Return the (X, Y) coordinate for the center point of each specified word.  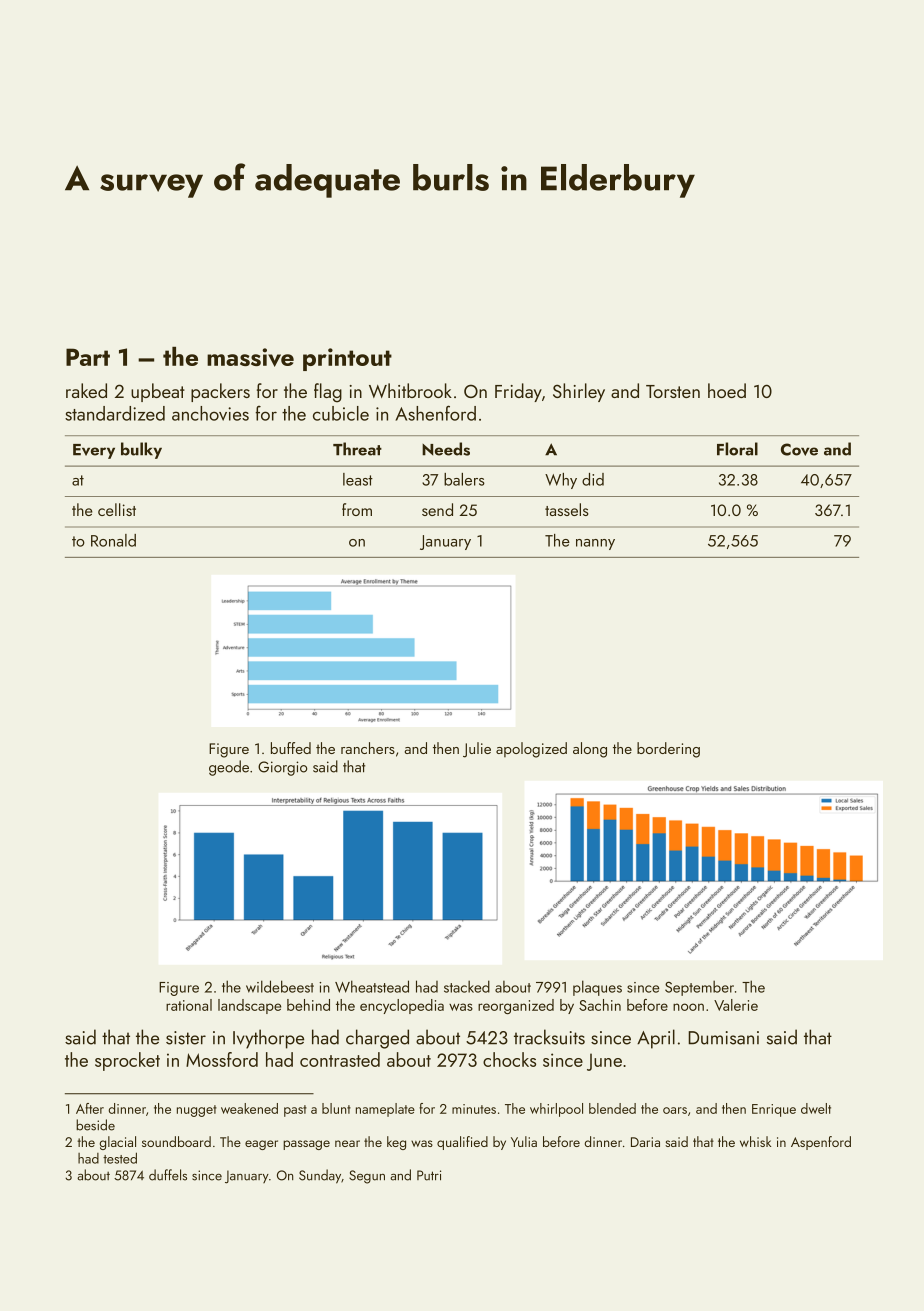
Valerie (736, 1005)
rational (189, 1005)
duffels (168, 1175)
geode (229, 768)
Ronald (113, 540)
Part (88, 357)
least (358, 479)
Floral (737, 449)
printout (347, 359)
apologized (531, 750)
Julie (477, 750)
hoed (727, 390)
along (590, 750)
